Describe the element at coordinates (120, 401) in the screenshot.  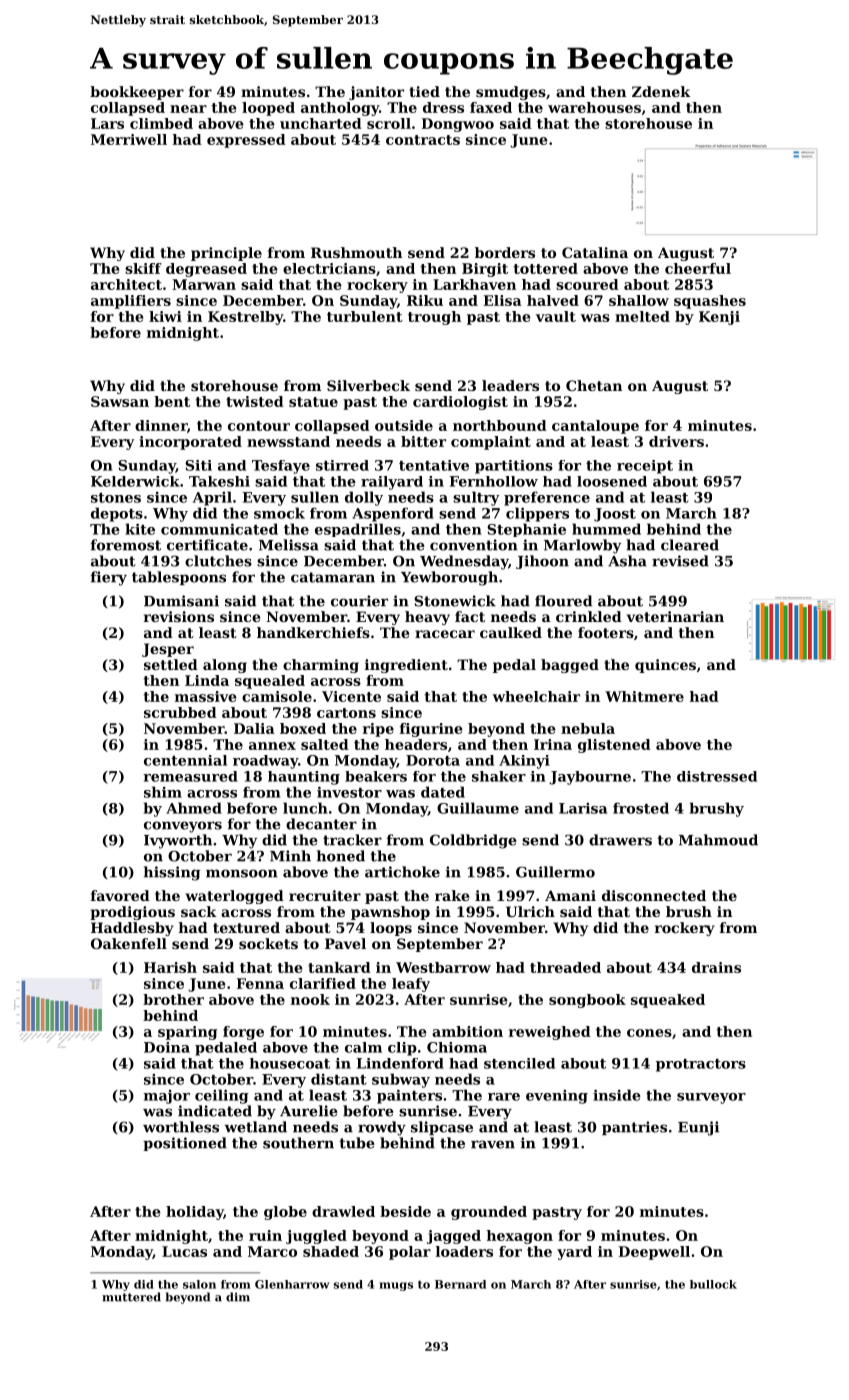
I see `Sawsan` at that location.
